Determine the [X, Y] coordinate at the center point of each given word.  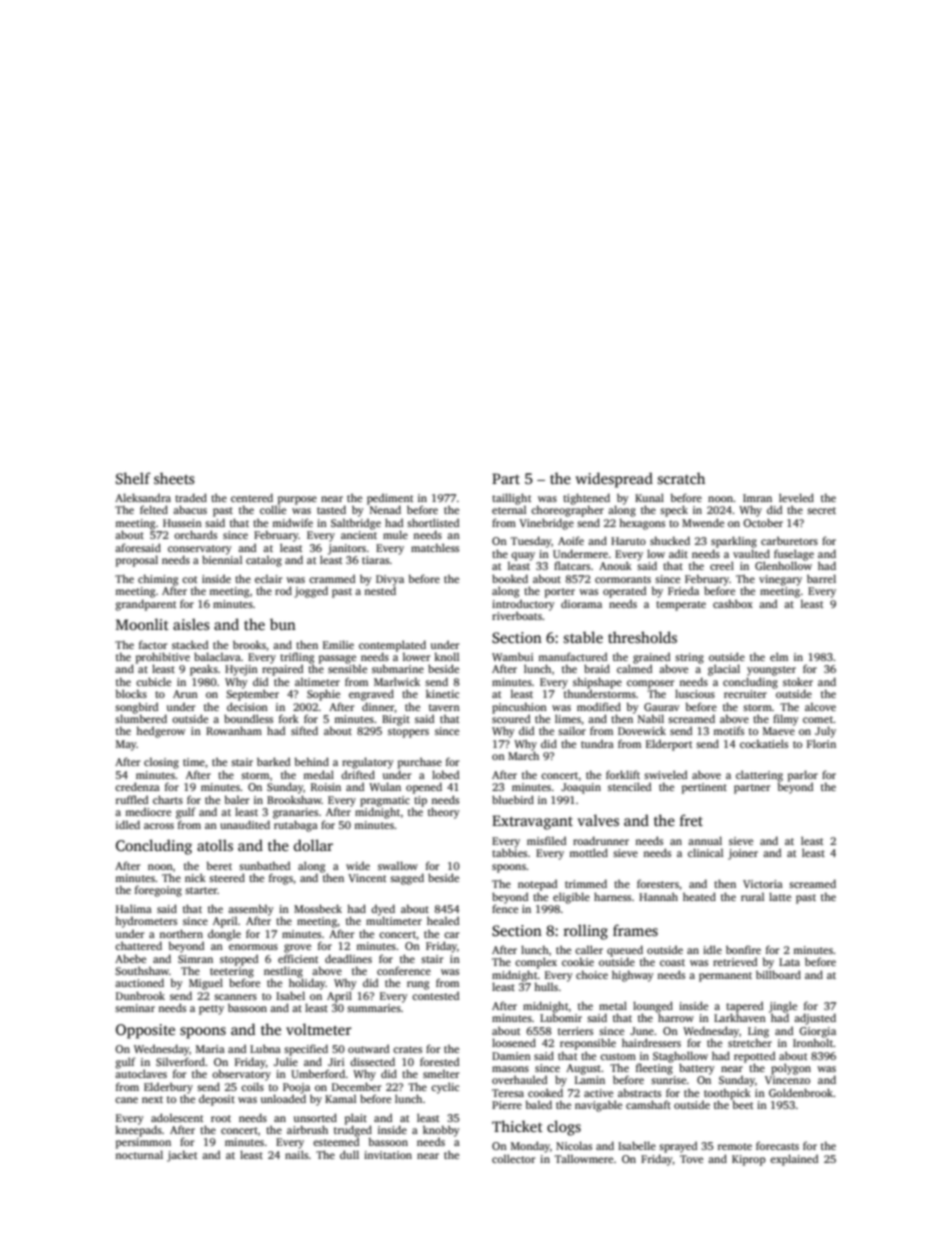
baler [237, 799]
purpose [297, 500]
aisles [191, 624]
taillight [511, 499]
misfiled [546, 840]
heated [699, 896]
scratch [681, 478]
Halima [134, 908]
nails [296, 1154]
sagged [407, 879]
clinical [705, 852]
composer [651, 684]
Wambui [512, 656]
